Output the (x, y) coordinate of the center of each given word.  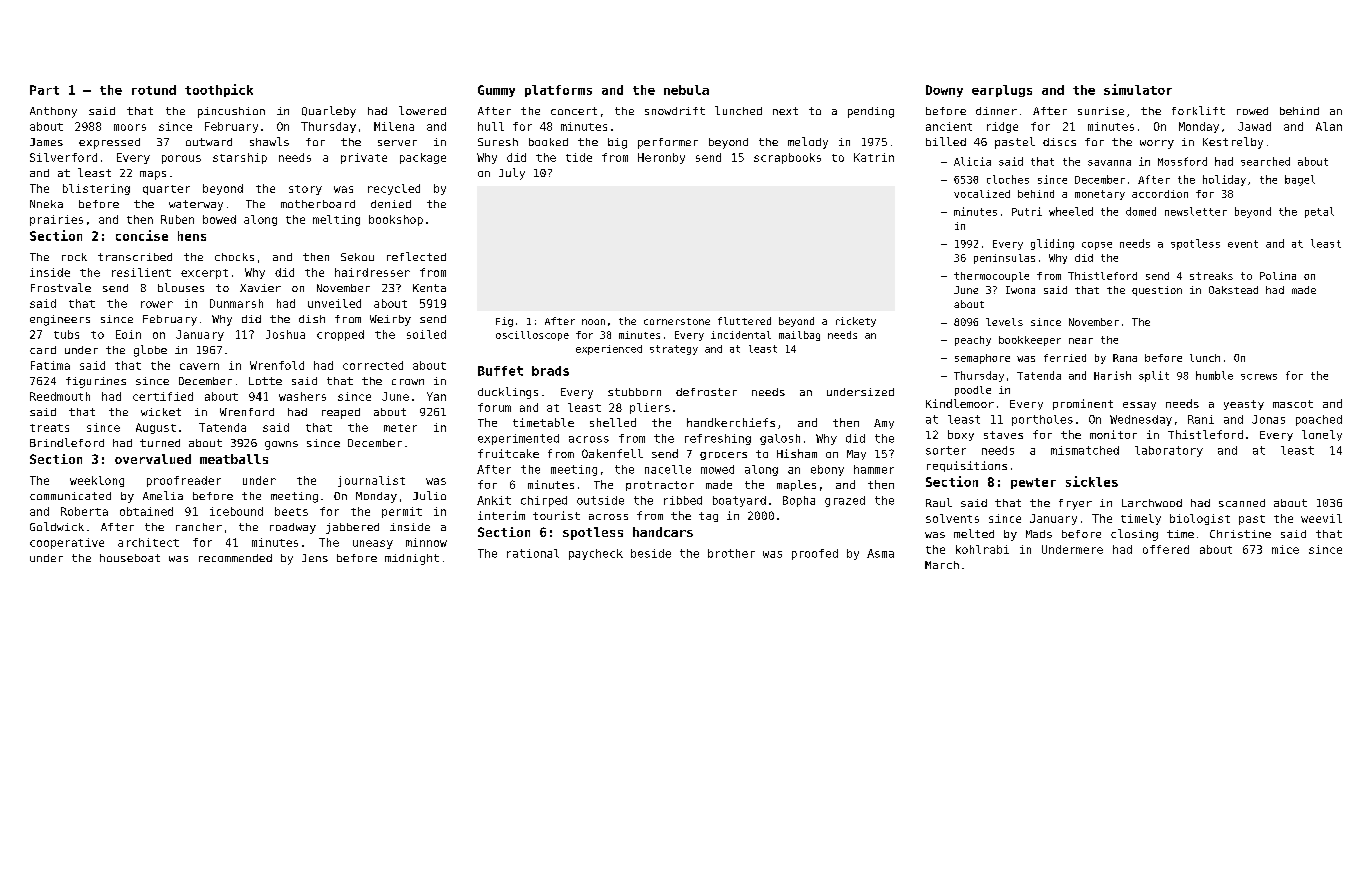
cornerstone (677, 321)
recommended (235, 558)
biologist (1200, 519)
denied (391, 204)
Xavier (260, 288)
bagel (1300, 180)
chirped (544, 501)
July (512, 174)
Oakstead (1233, 290)
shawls (269, 141)
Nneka (46, 204)
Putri (1027, 211)
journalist (371, 481)
